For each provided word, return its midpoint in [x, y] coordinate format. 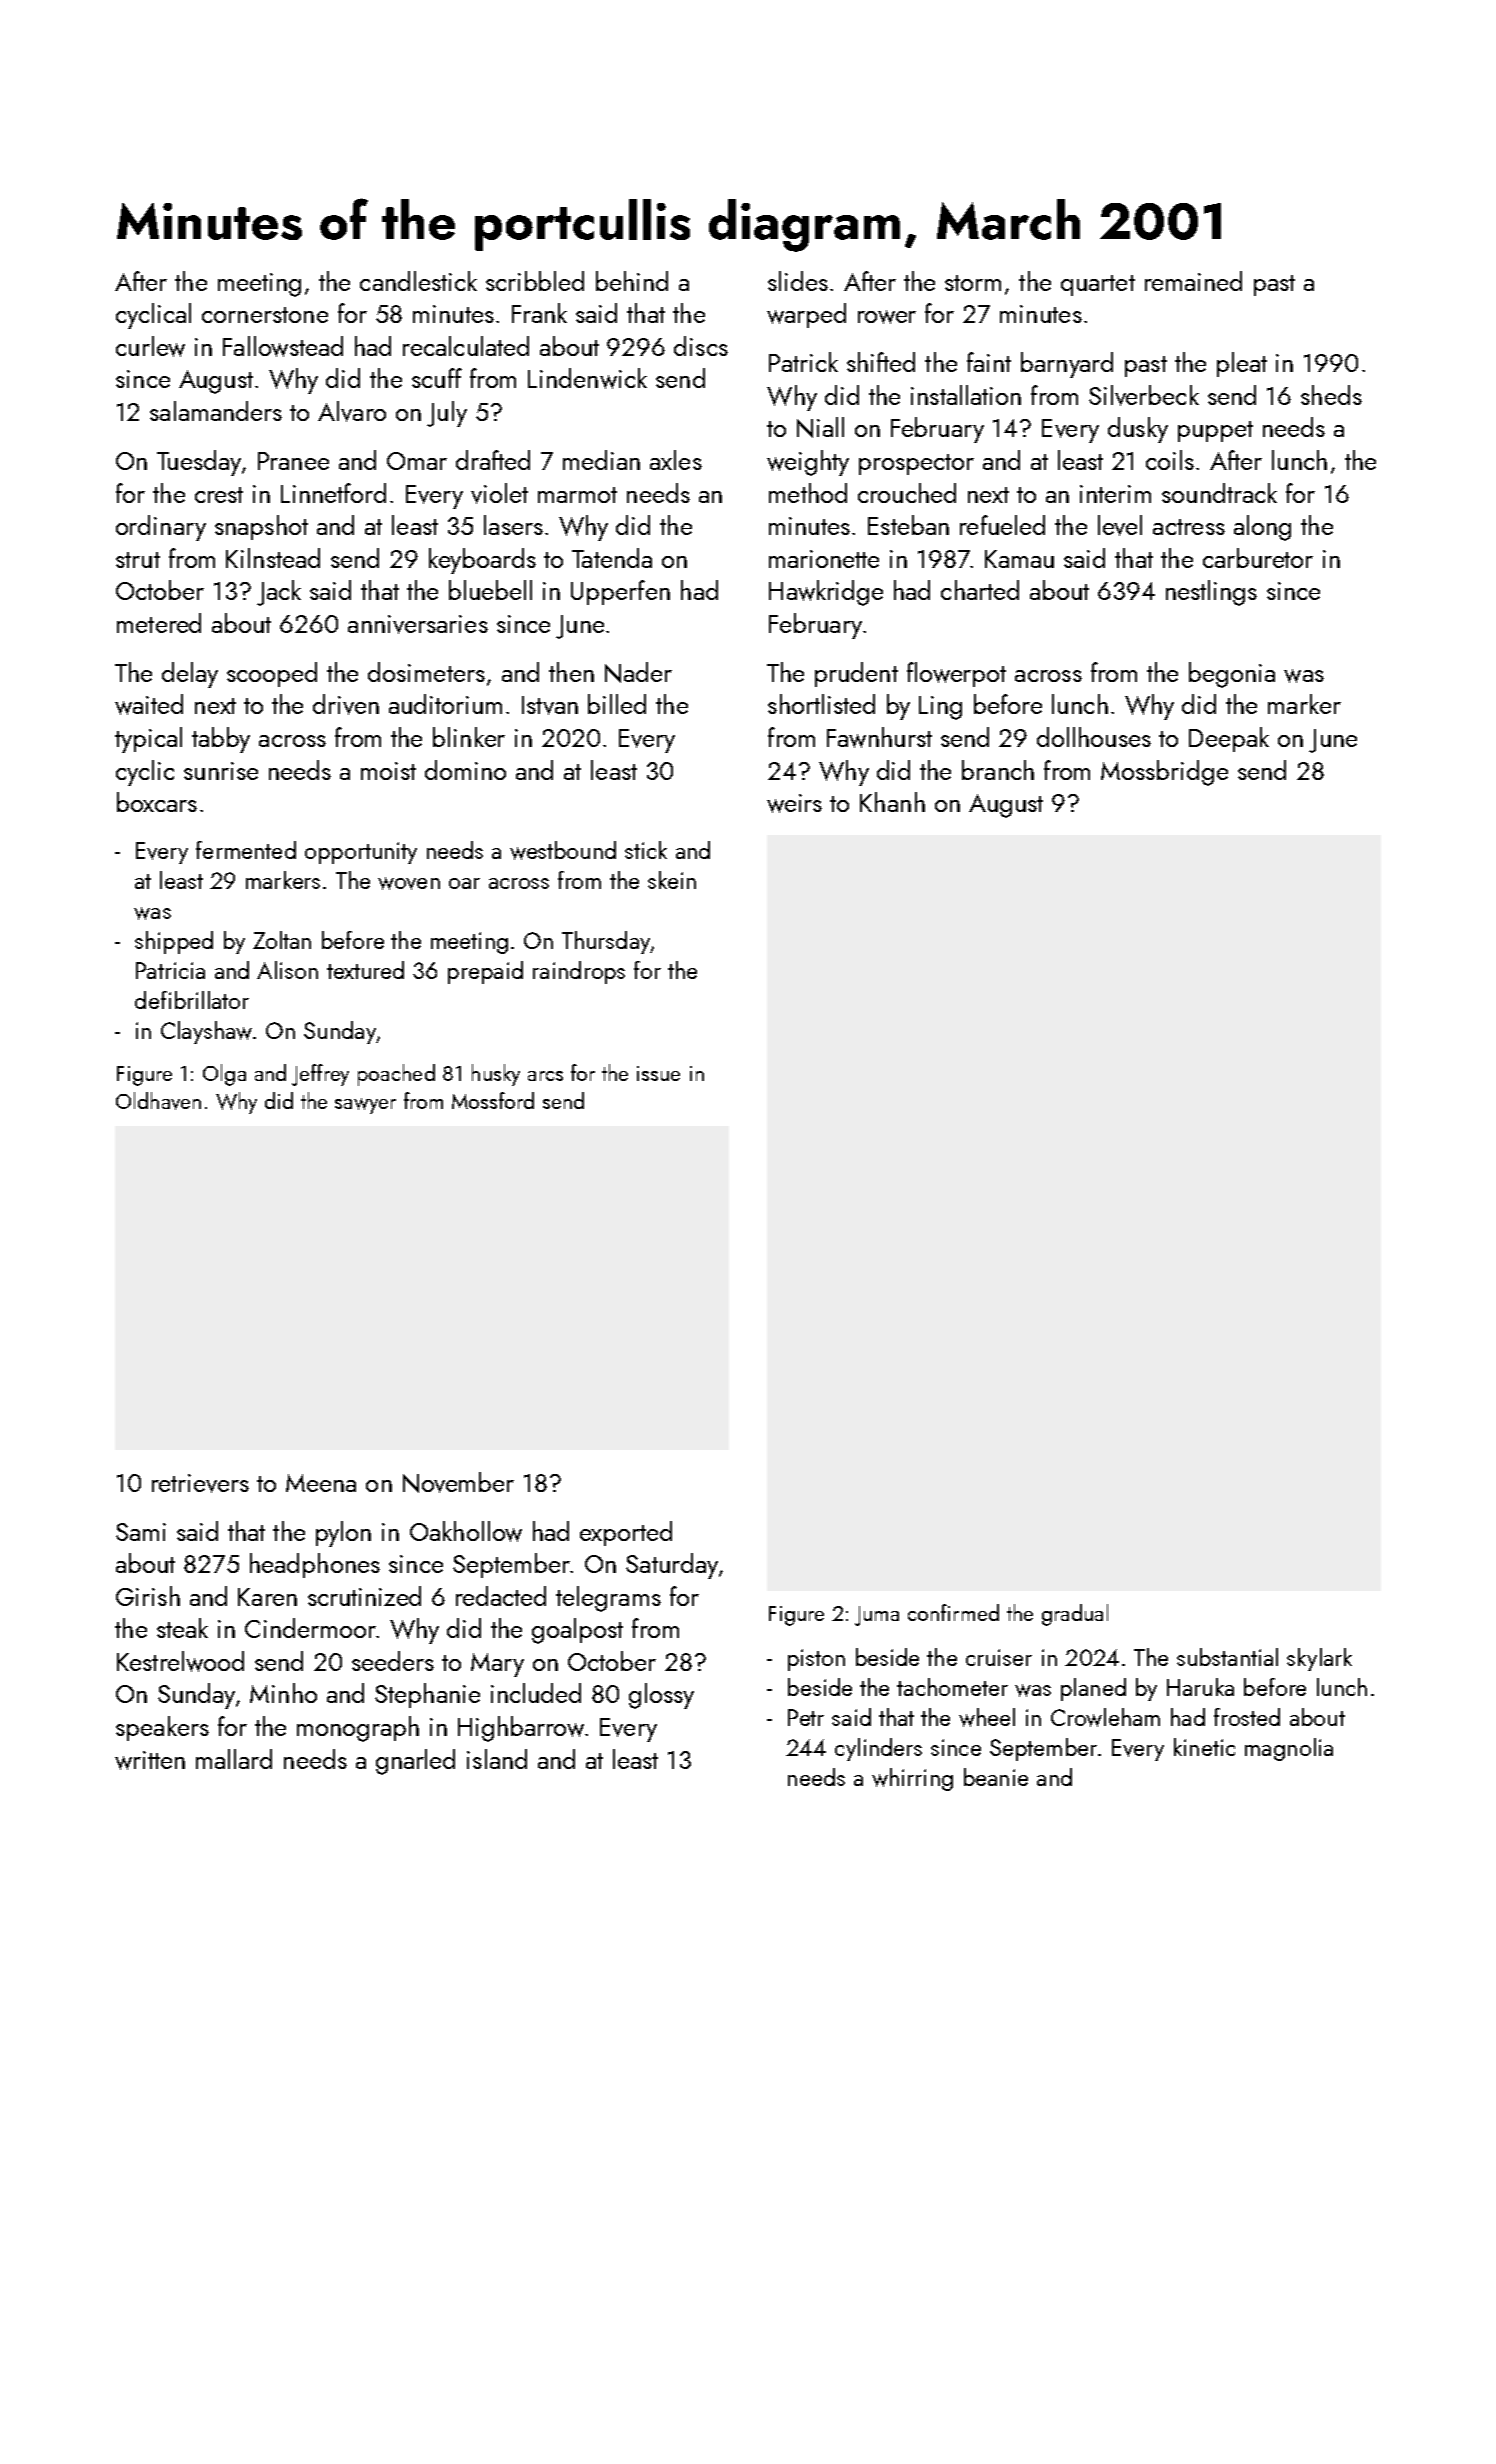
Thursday [606, 942]
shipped [174, 942]
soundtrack [1219, 493]
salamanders [216, 411]
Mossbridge [1164, 773]
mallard [234, 1759]
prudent [856, 674]
